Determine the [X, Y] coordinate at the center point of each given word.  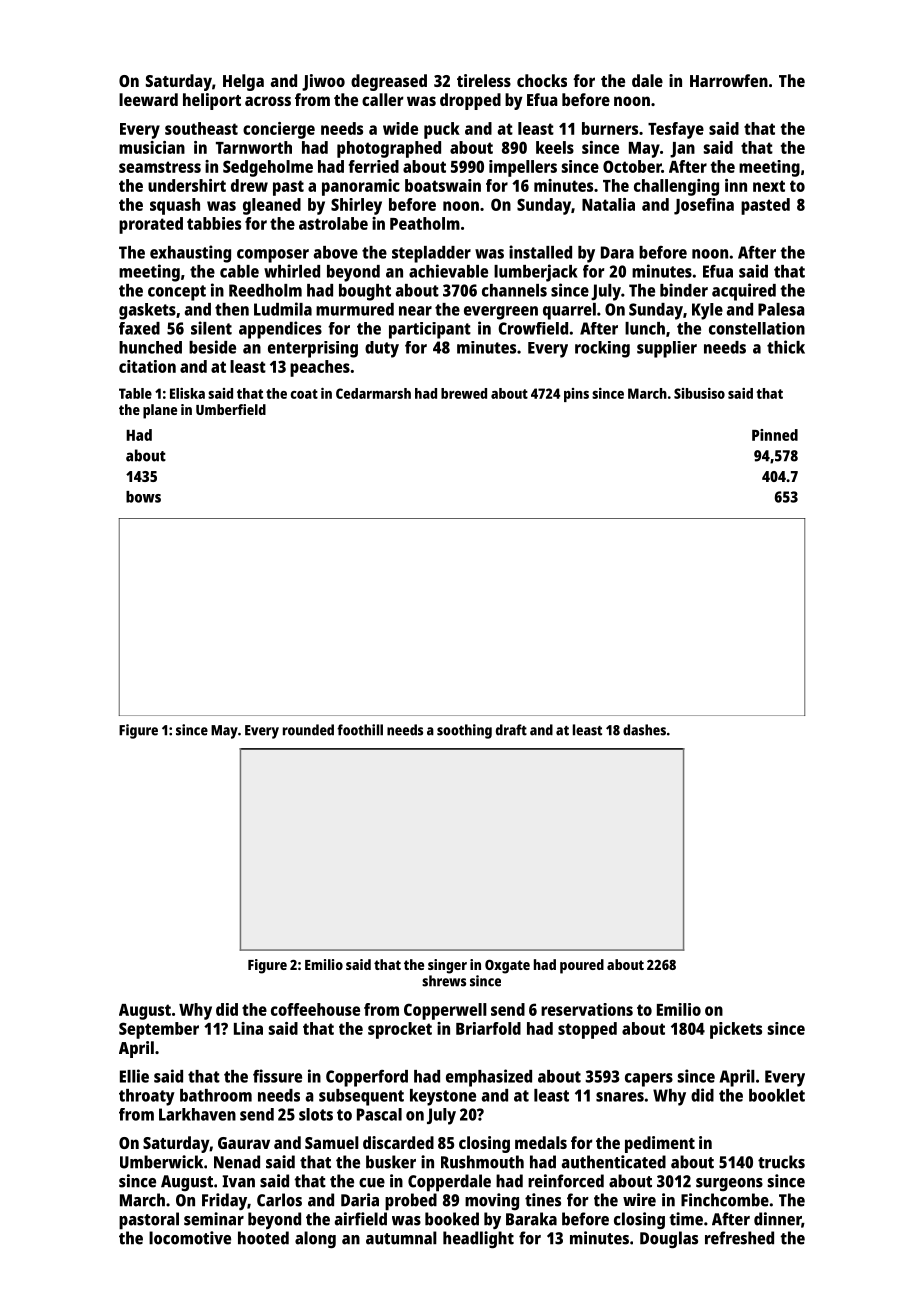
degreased [389, 82]
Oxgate [507, 966]
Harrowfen [729, 80]
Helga [243, 82]
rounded [308, 730]
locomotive [190, 1238]
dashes [644, 730]
